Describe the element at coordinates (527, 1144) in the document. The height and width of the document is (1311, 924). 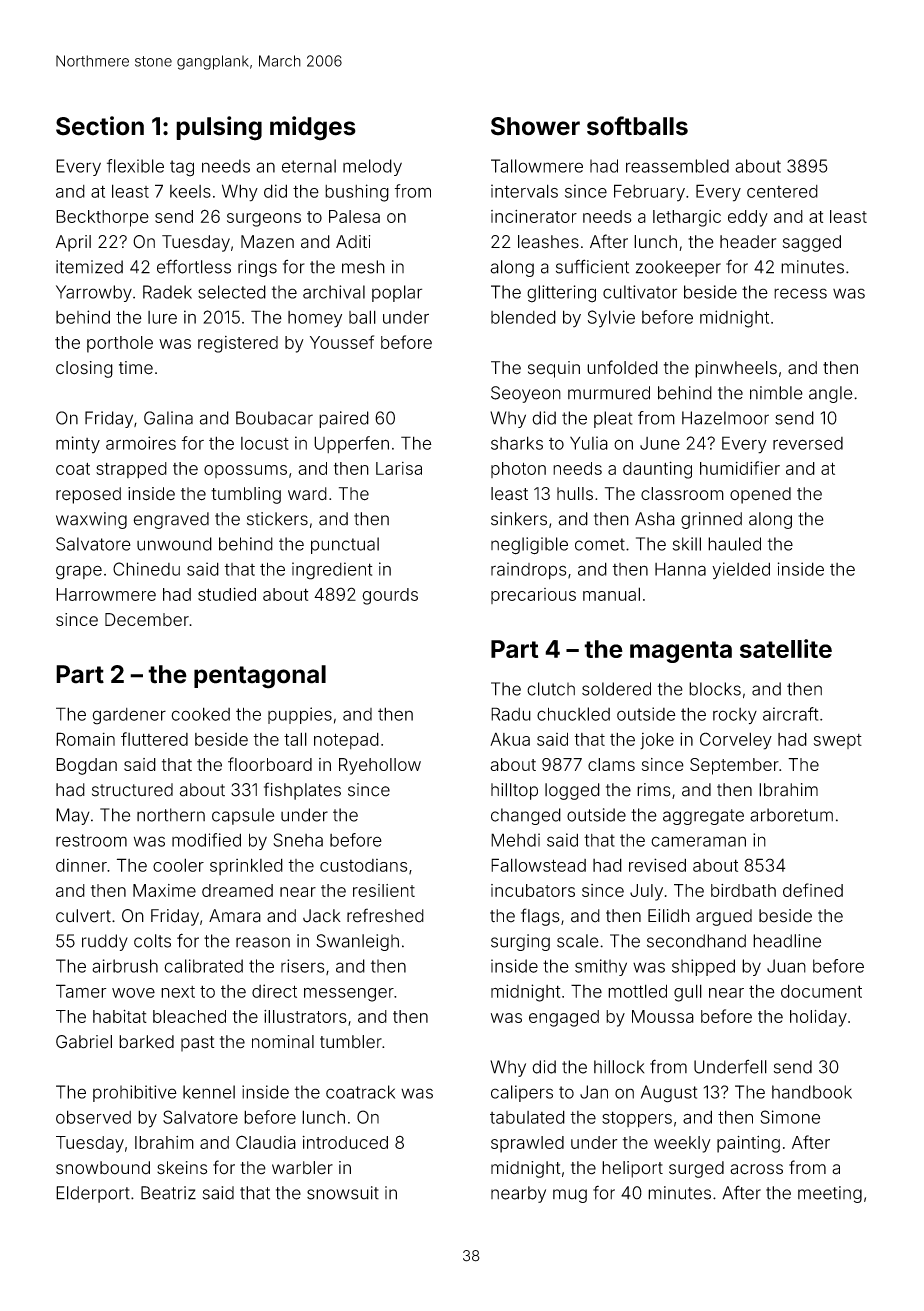
I see `sprawled` at that location.
